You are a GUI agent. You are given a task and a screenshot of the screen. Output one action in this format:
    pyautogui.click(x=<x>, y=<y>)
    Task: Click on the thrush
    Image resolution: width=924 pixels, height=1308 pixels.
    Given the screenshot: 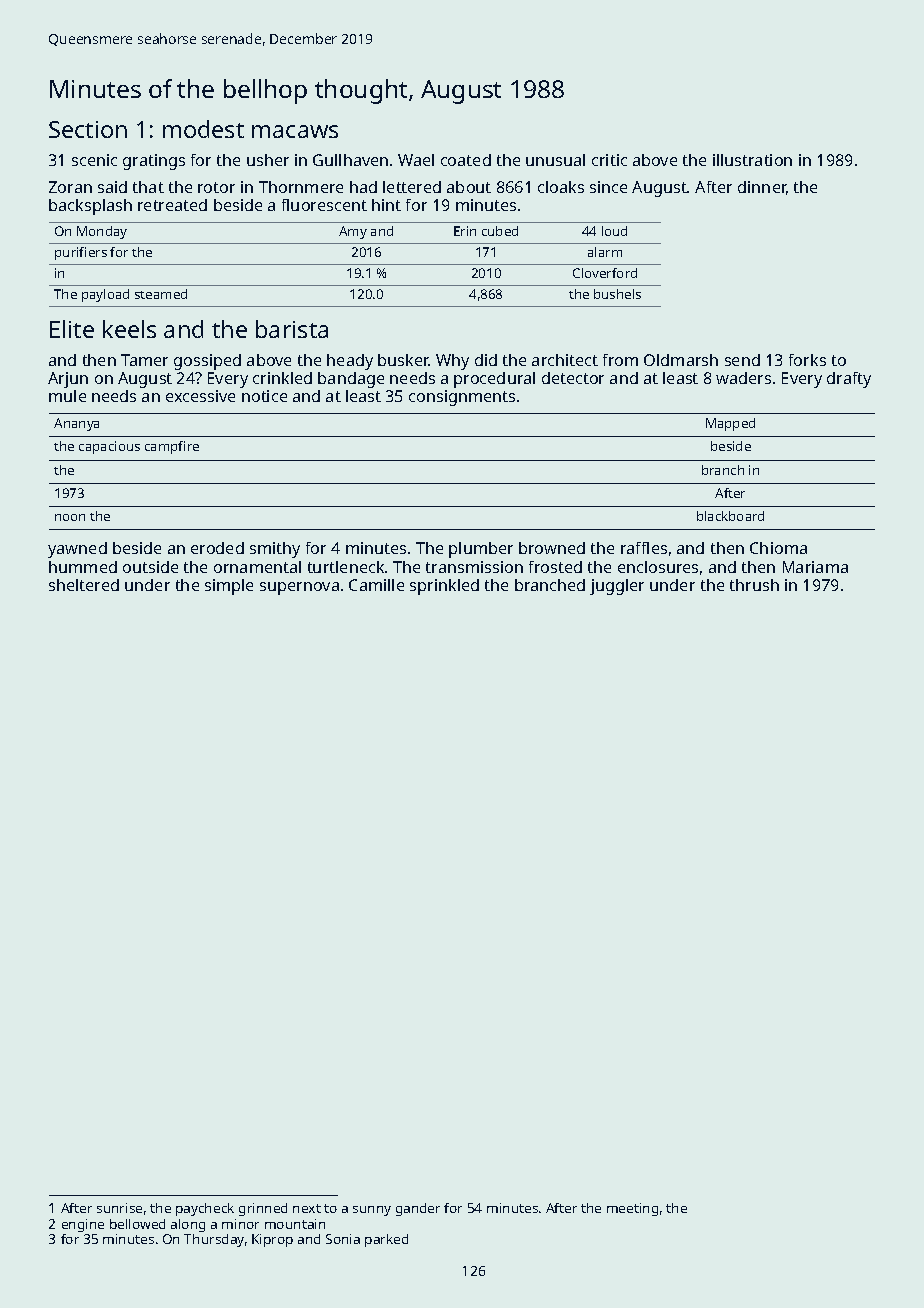 What is the action you would take?
    pyautogui.click(x=754, y=585)
